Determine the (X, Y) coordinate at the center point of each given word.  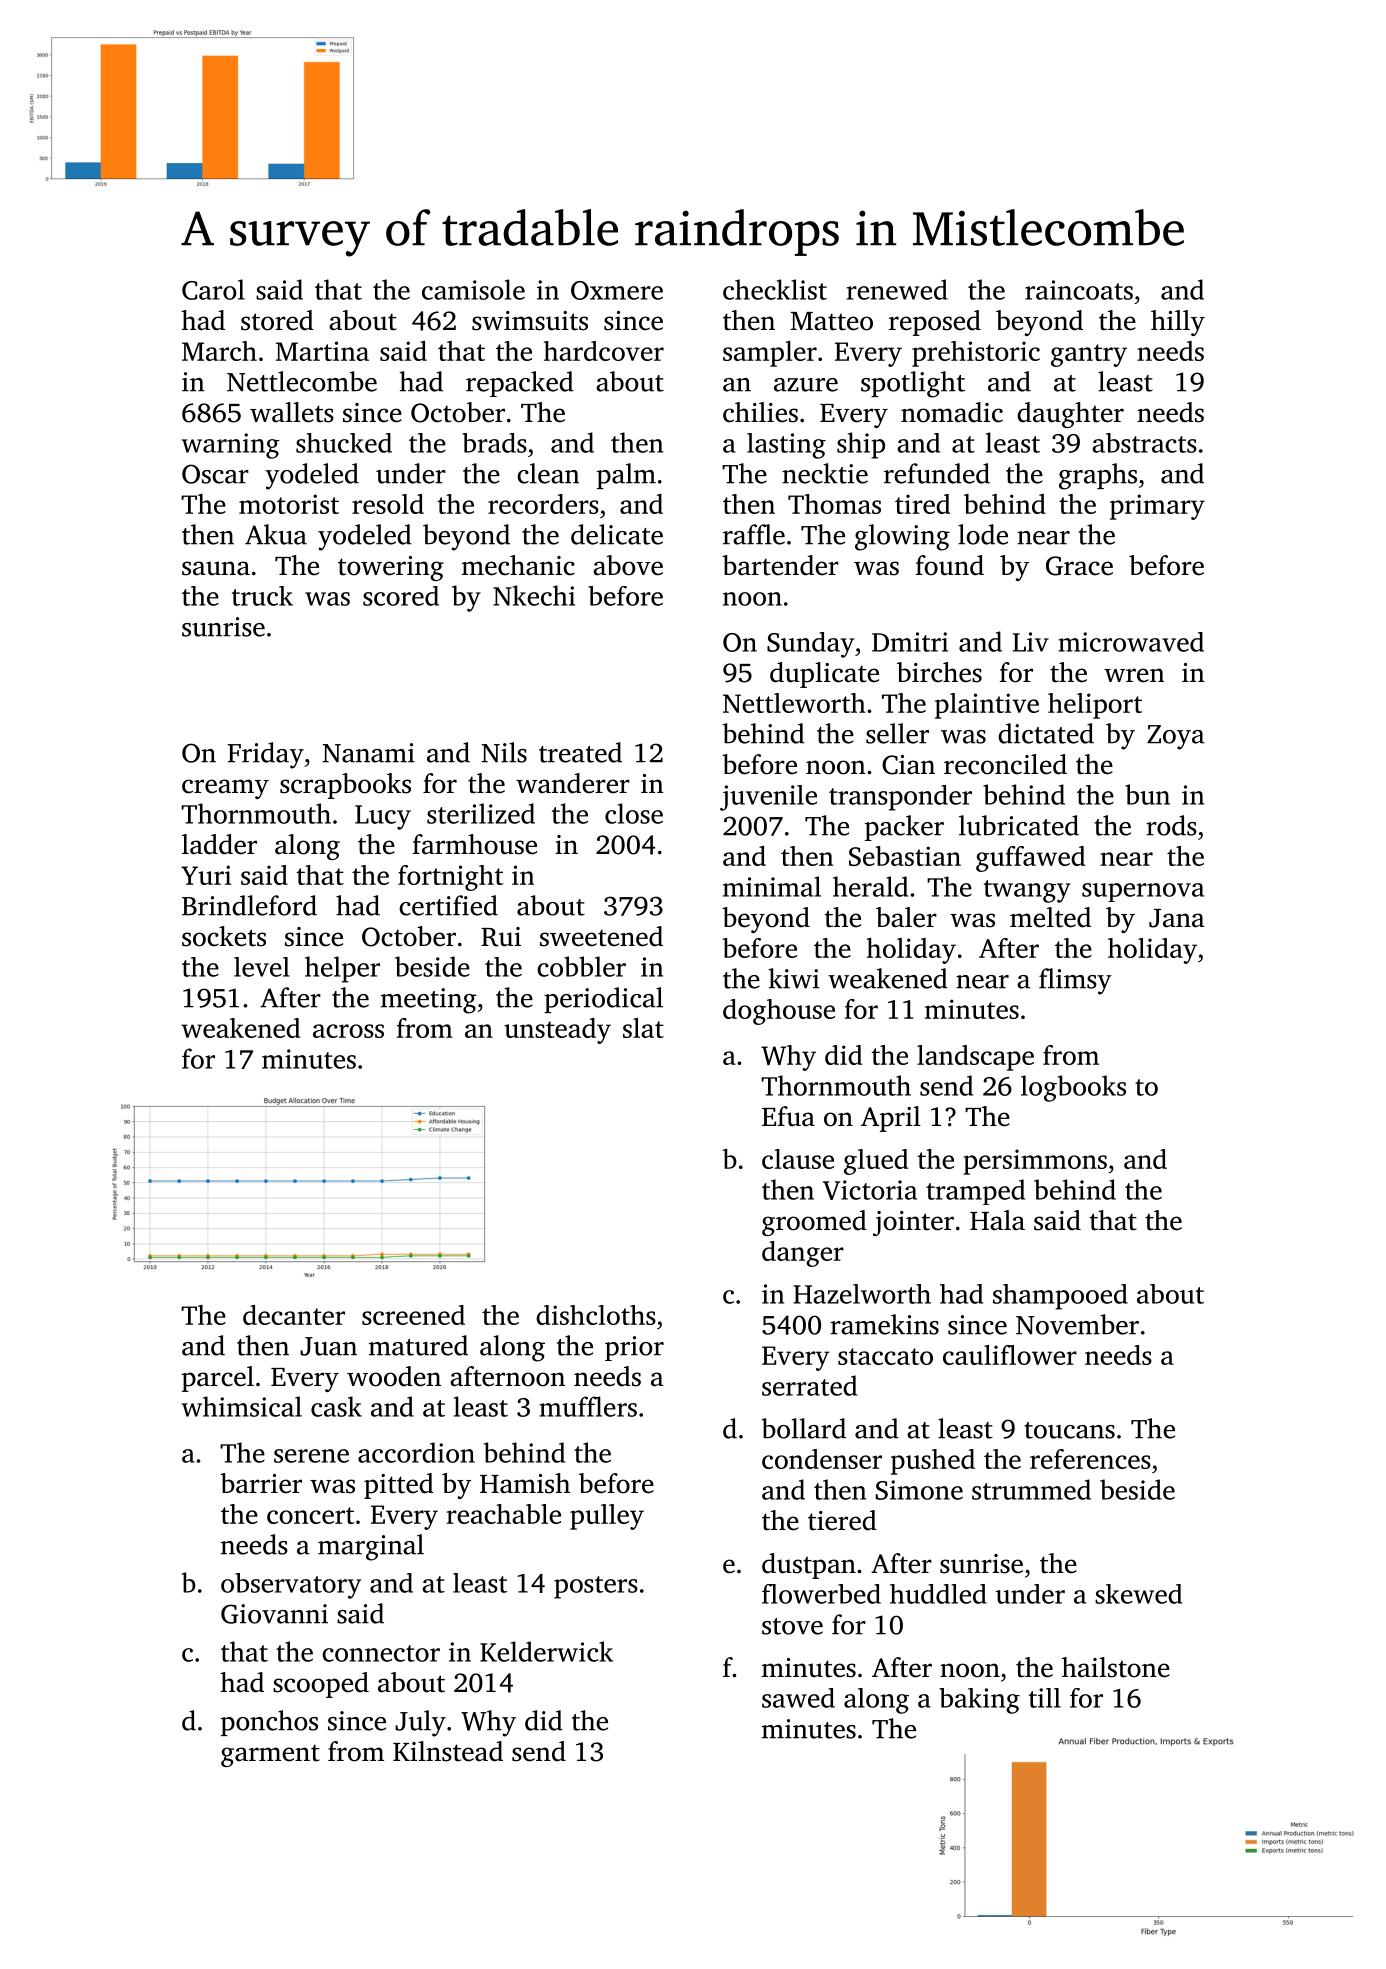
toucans (1069, 1430)
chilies (760, 412)
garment (270, 1755)
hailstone (1116, 1667)
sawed (798, 1698)
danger (803, 1254)
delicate (617, 534)
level (262, 967)
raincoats (1079, 290)
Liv (1031, 642)
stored (277, 320)
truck (262, 596)
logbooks (1073, 1088)
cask (336, 1406)
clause (798, 1159)
